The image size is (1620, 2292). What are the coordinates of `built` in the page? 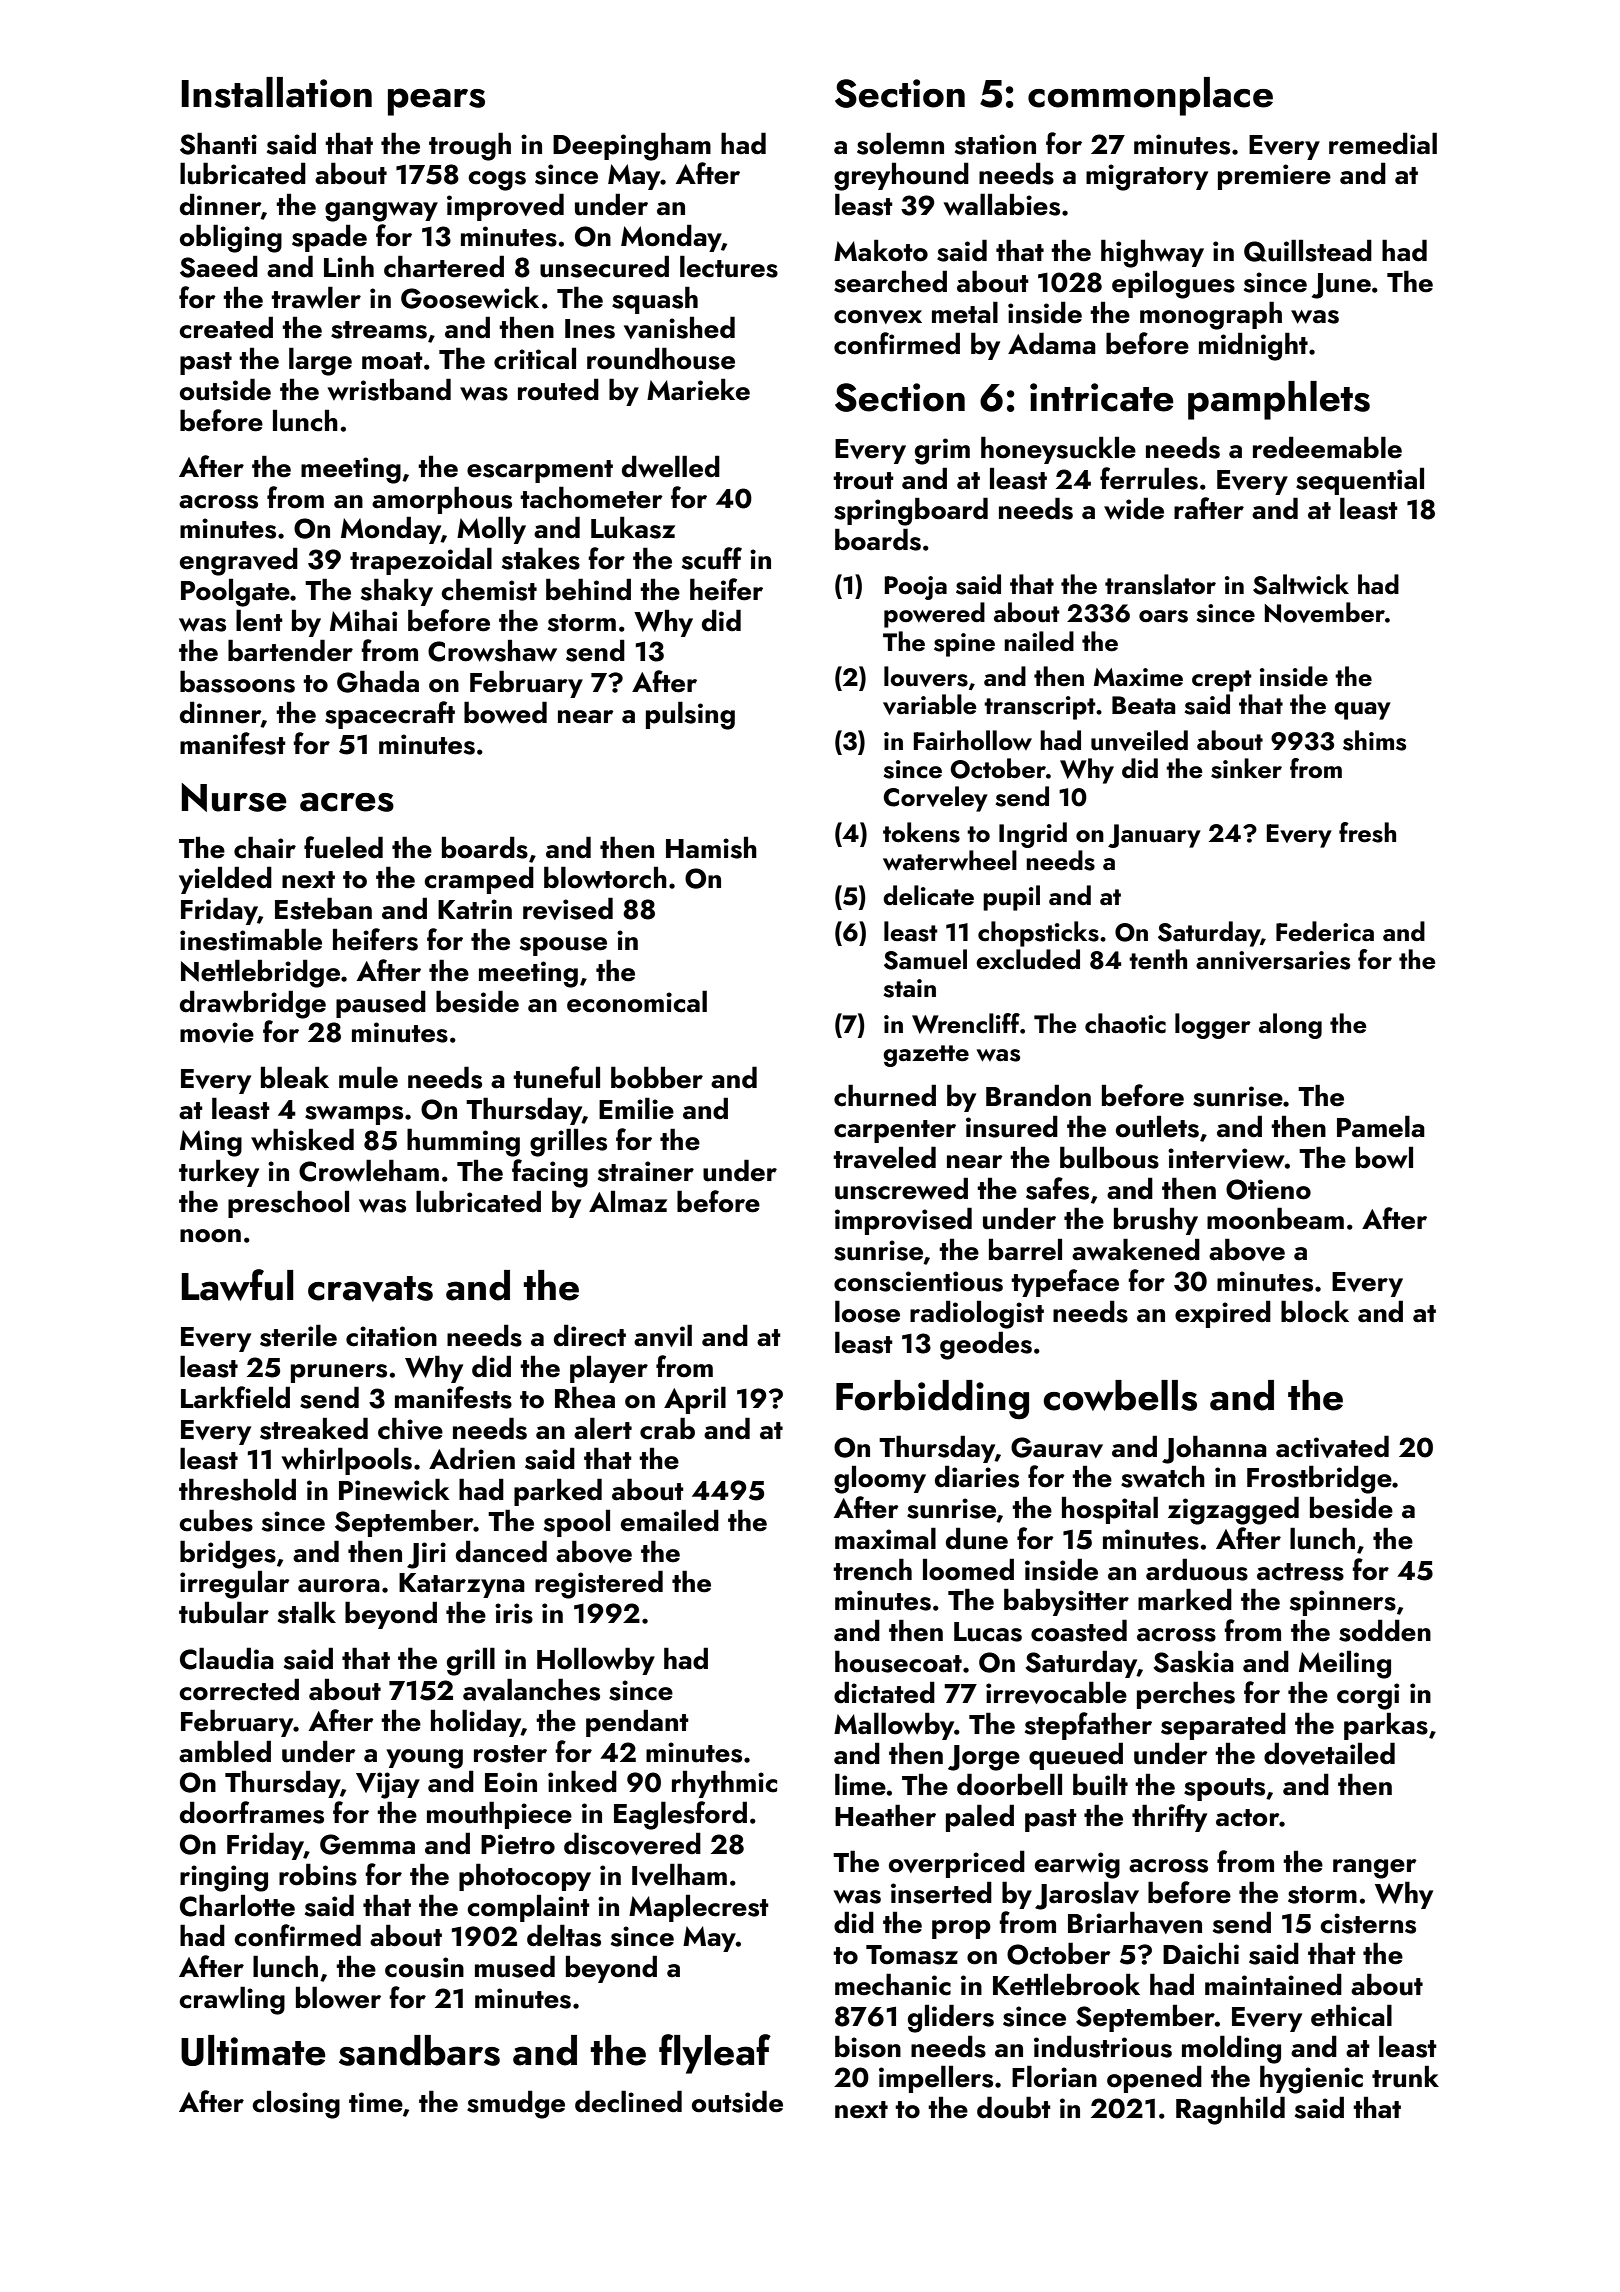 It's located at (1100, 1784).
